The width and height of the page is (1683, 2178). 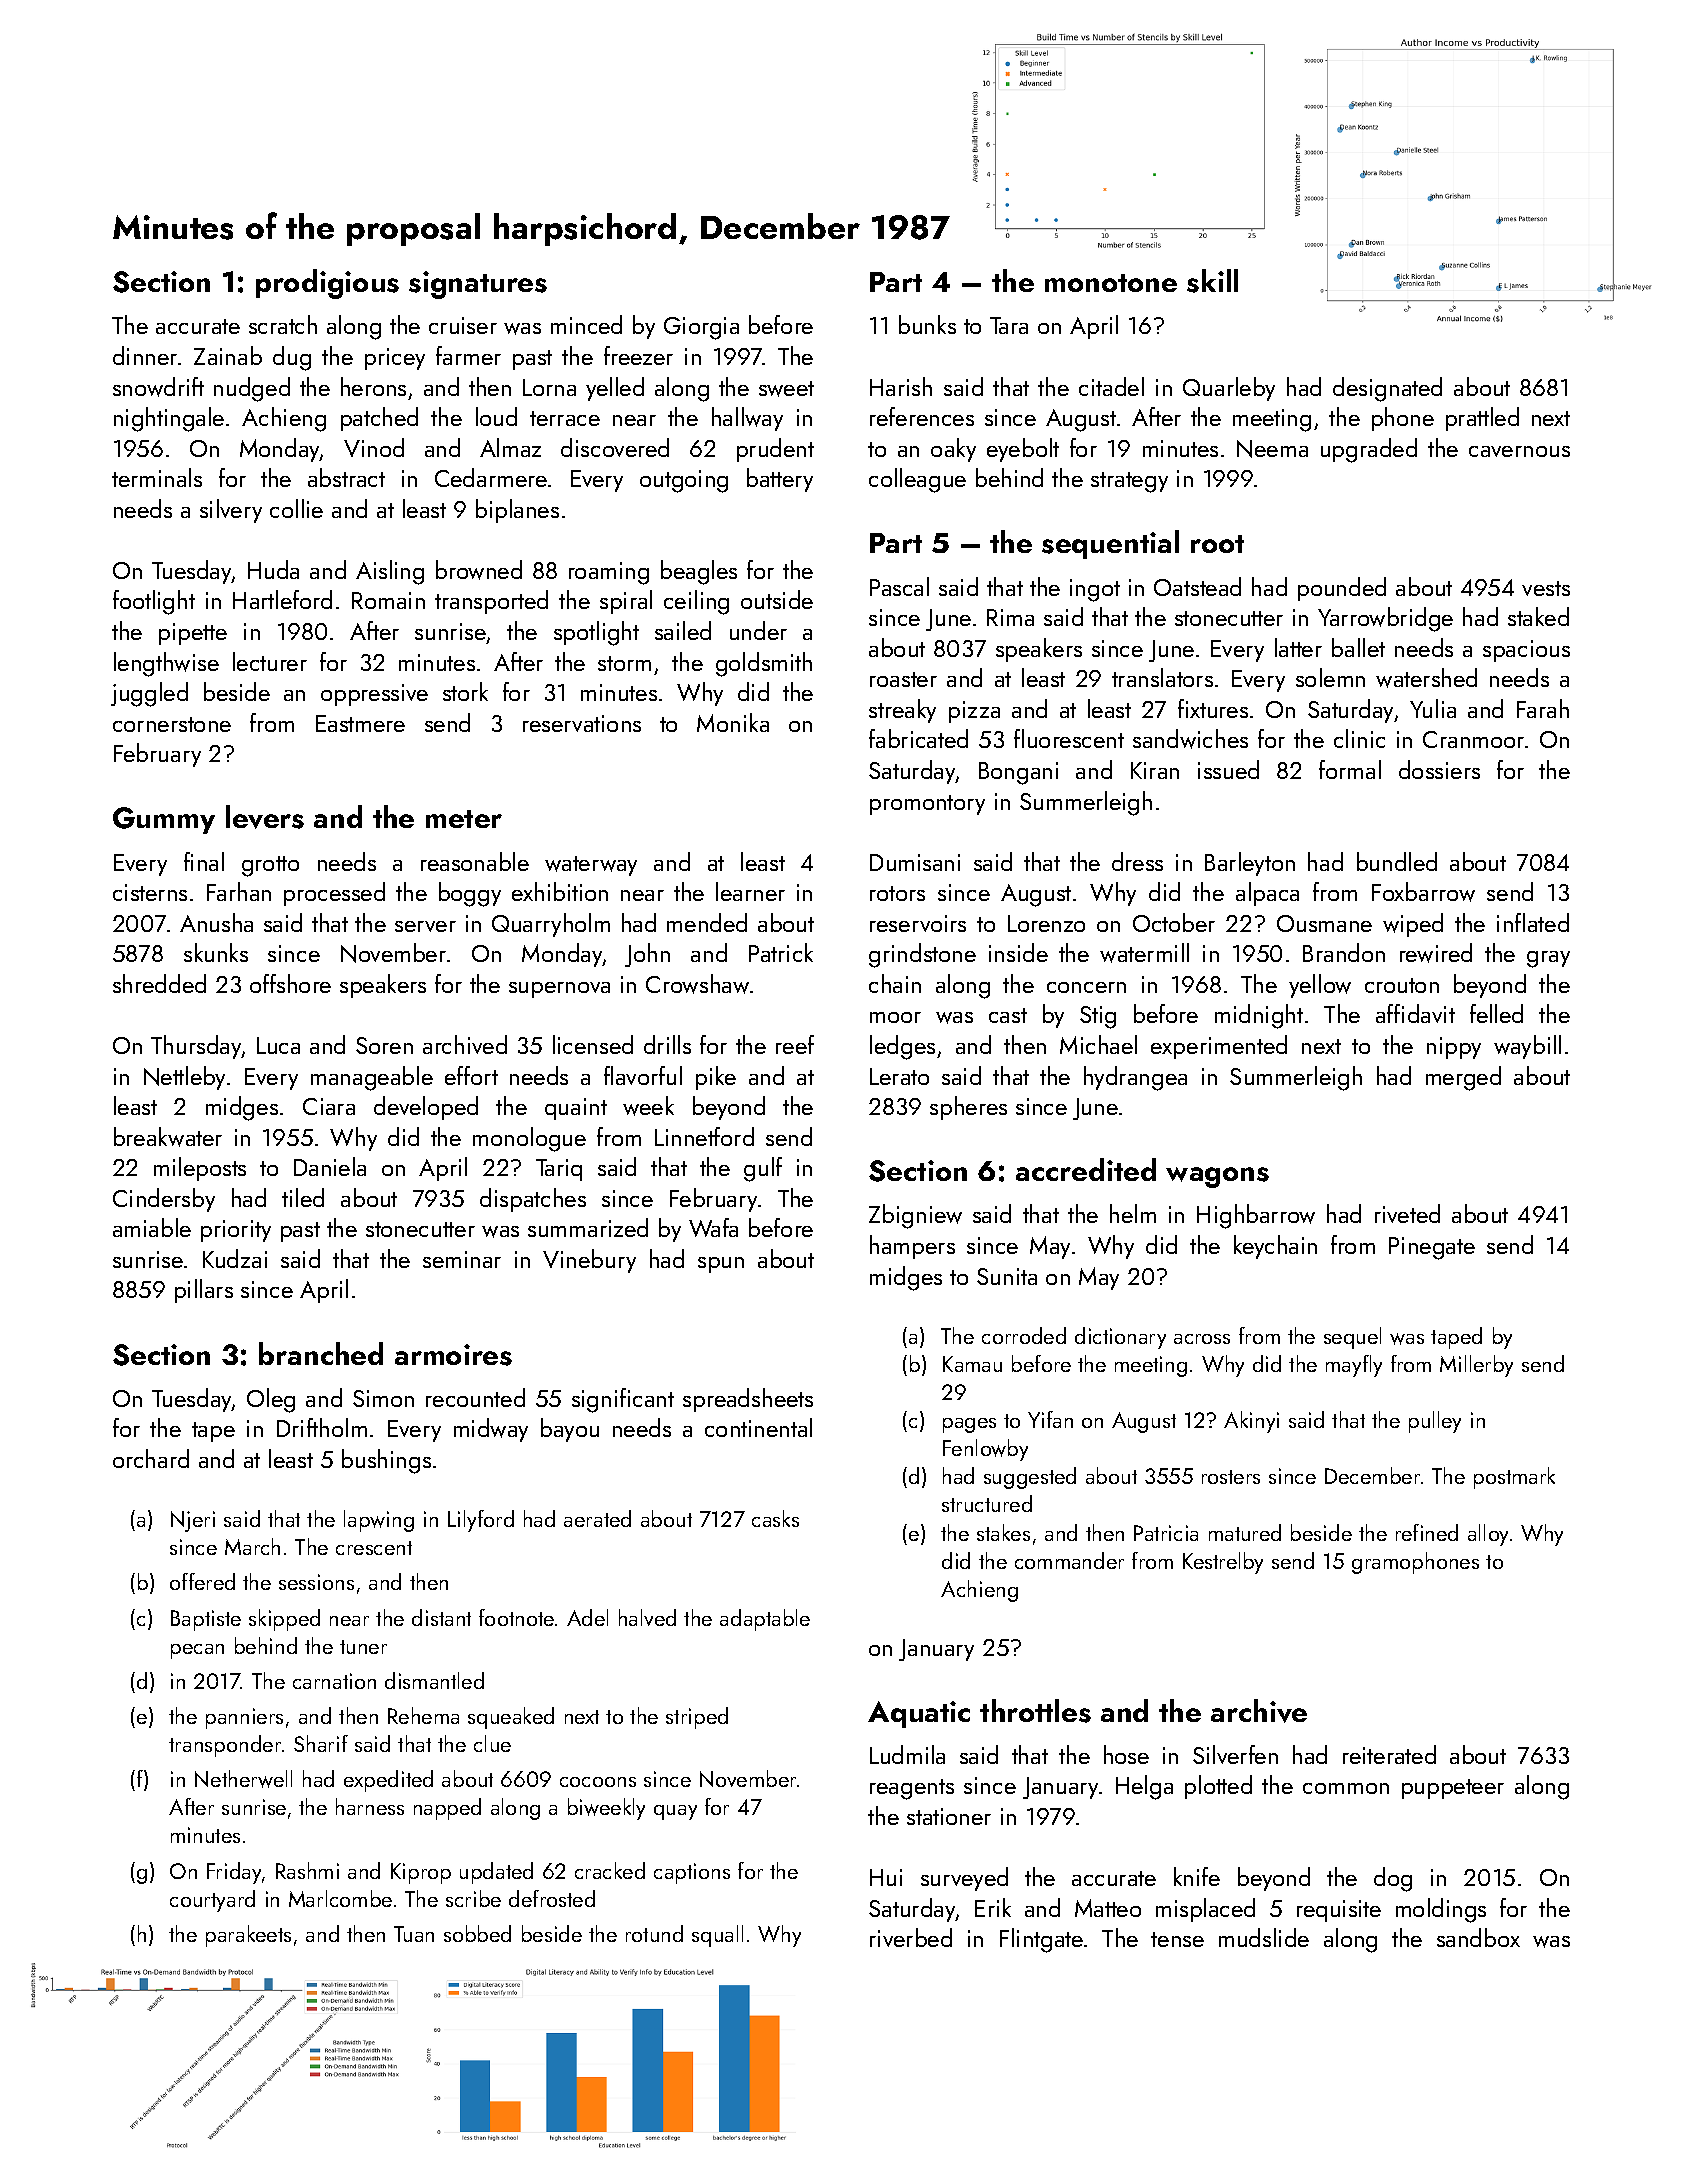 I want to click on Vinod, so click(x=374, y=447).
